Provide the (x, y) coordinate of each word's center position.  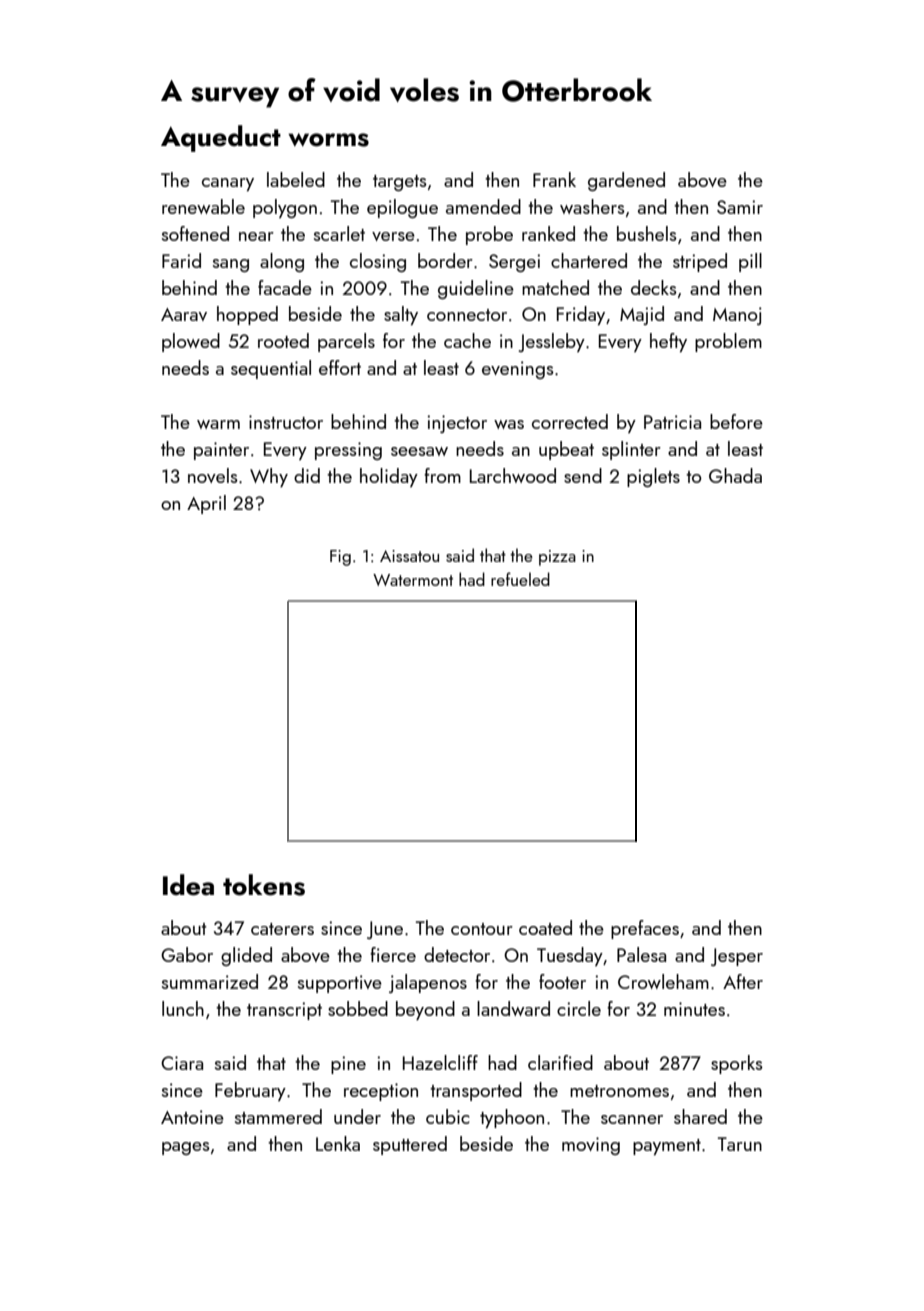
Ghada (735, 475)
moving (591, 1146)
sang (231, 265)
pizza (557, 558)
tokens (264, 885)
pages (186, 1148)
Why (269, 477)
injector (457, 424)
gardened (626, 181)
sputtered (410, 1145)
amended (483, 206)
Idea (188, 885)
